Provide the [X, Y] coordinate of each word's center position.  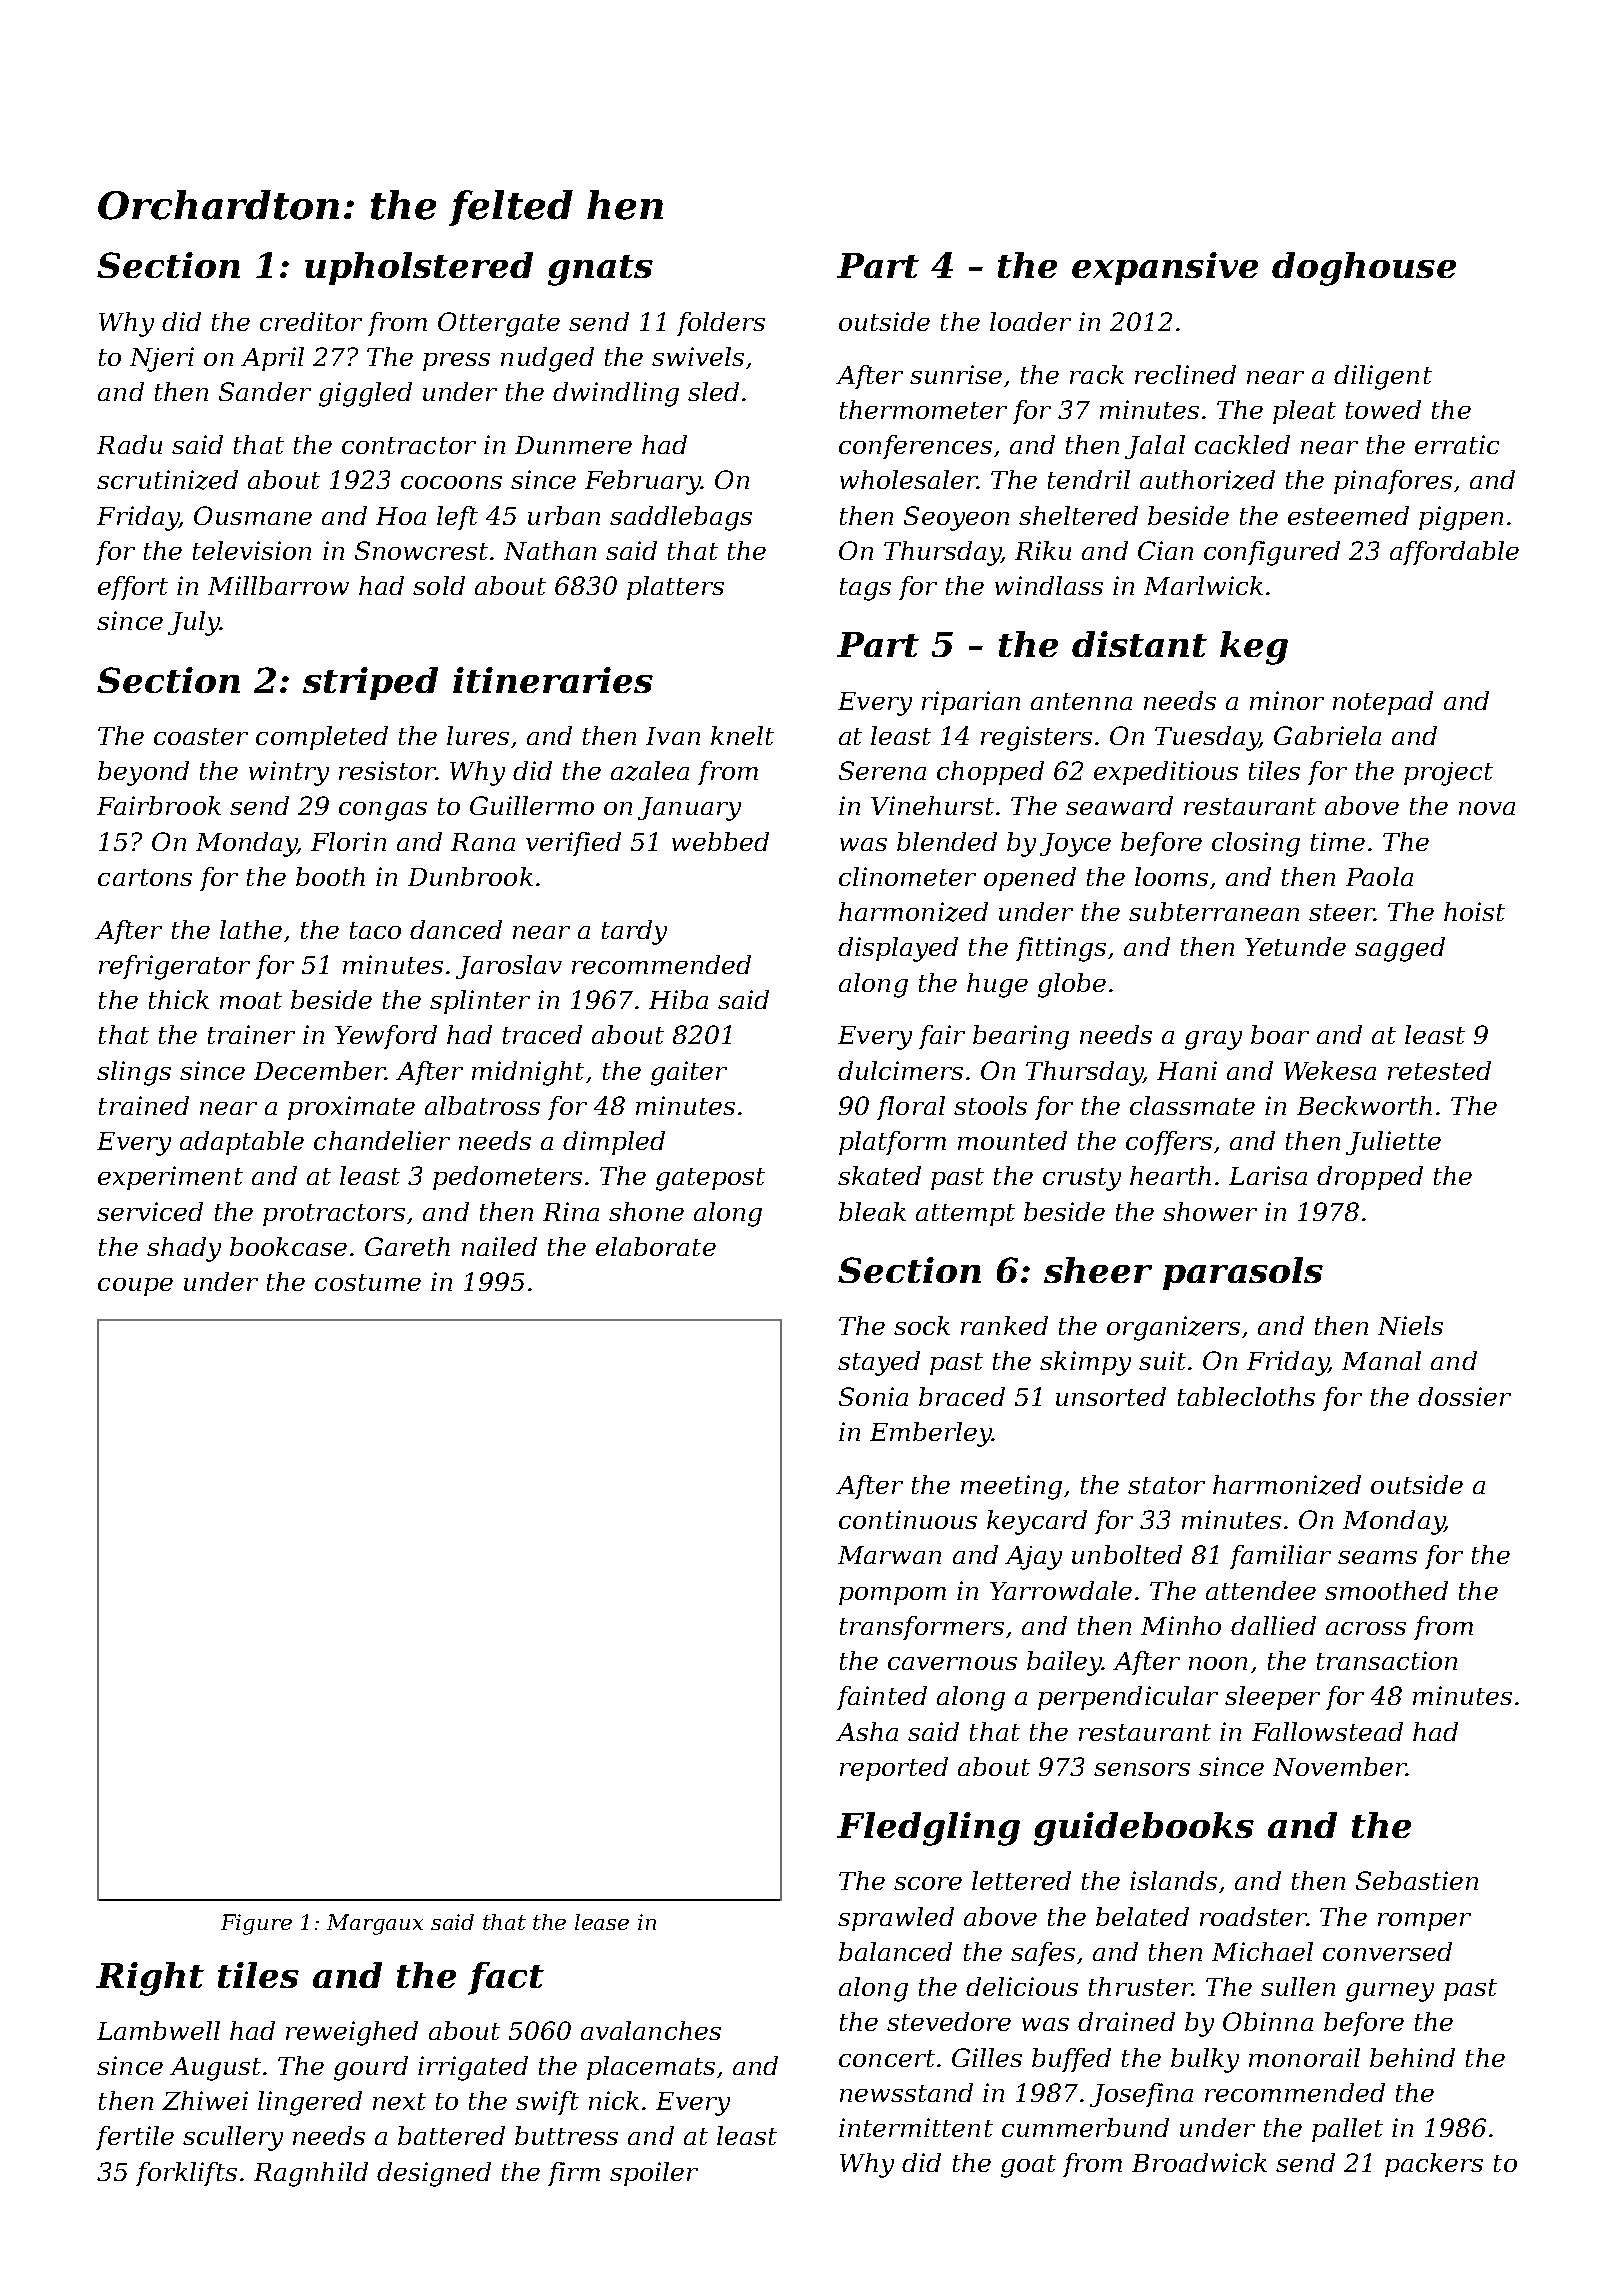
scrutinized [167, 480]
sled [713, 391]
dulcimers [900, 1070]
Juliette [1393, 1143]
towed [1383, 409]
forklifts [186, 2174]
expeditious [1166, 773]
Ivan [673, 736]
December [319, 1070]
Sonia [873, 1396]
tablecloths [1246, 1396]
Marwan [889, 1555]
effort [133, 588]
